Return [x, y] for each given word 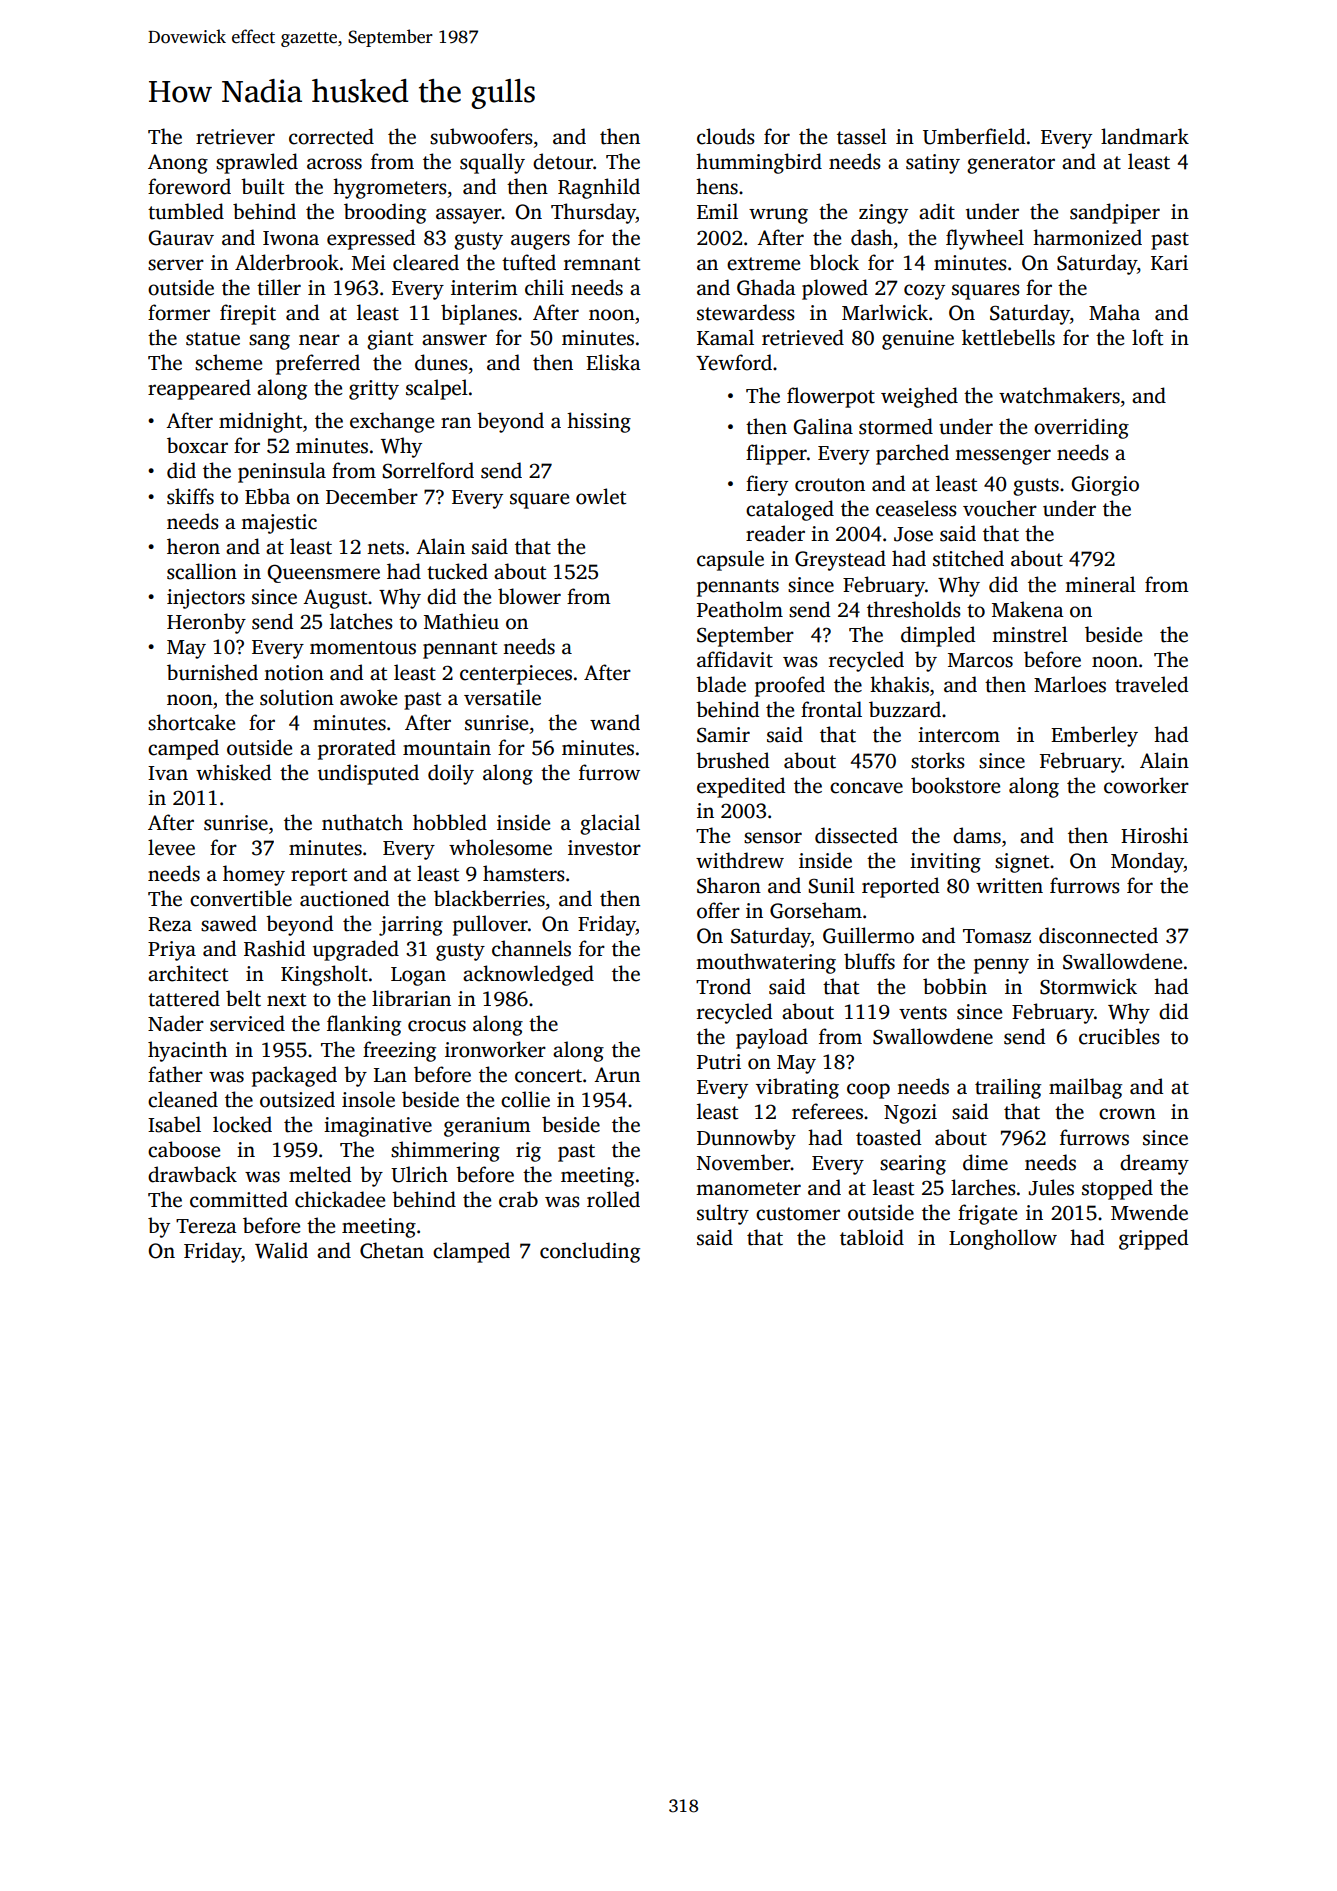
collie [525, 1099]
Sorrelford [428, 470]
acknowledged [528, 975]
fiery [767, 485]
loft [1147, 337]
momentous [363, 648]
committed [239, 1199]
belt [243, 998]
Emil [717, 211]
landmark [1145, 136]
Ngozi [910, 1114]
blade [721, 684]
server [176, 265]
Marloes [1070, 684]
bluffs [869, 961]
